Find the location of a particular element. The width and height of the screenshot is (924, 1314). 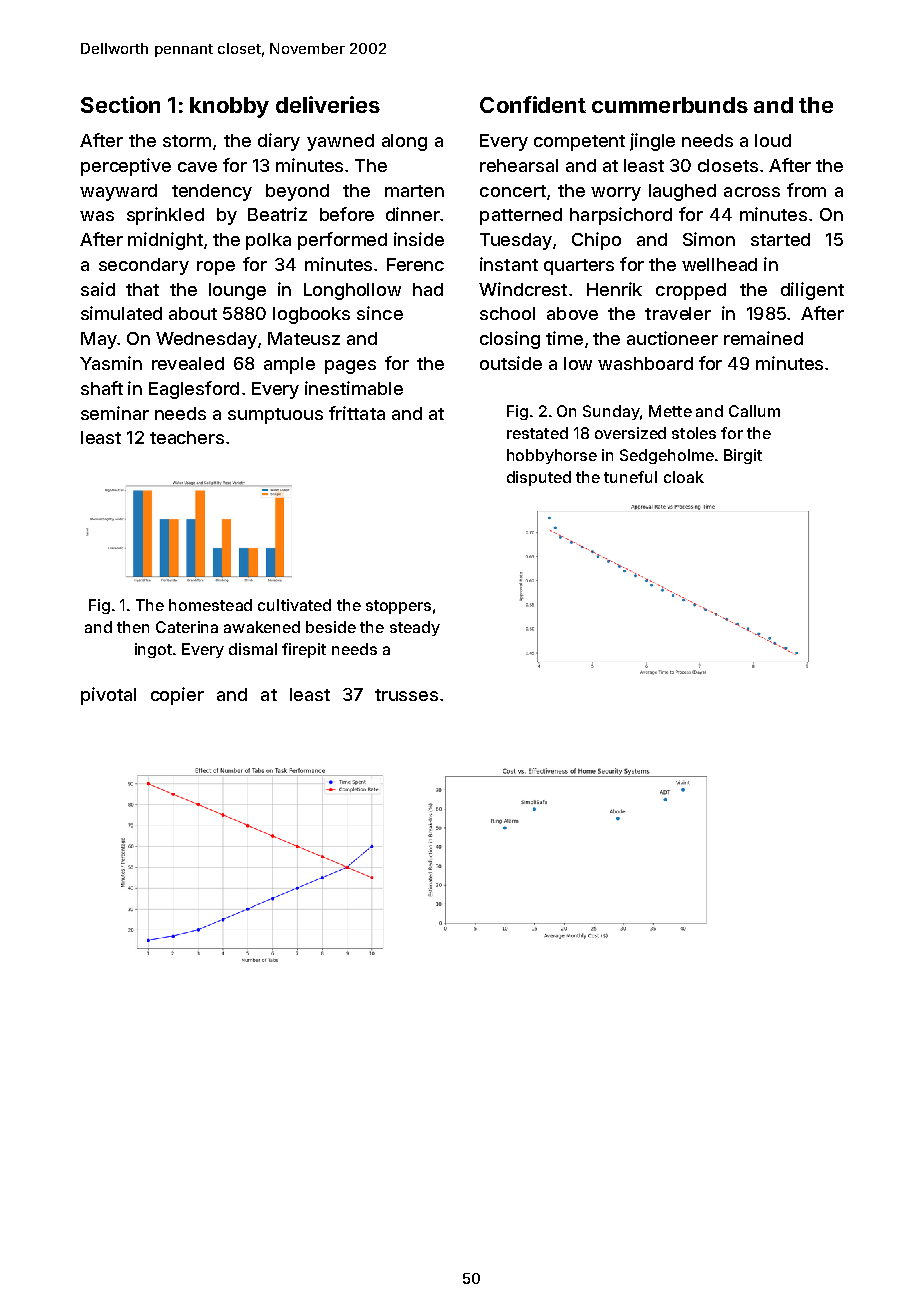

diary is located at coordinates (279, 142).
